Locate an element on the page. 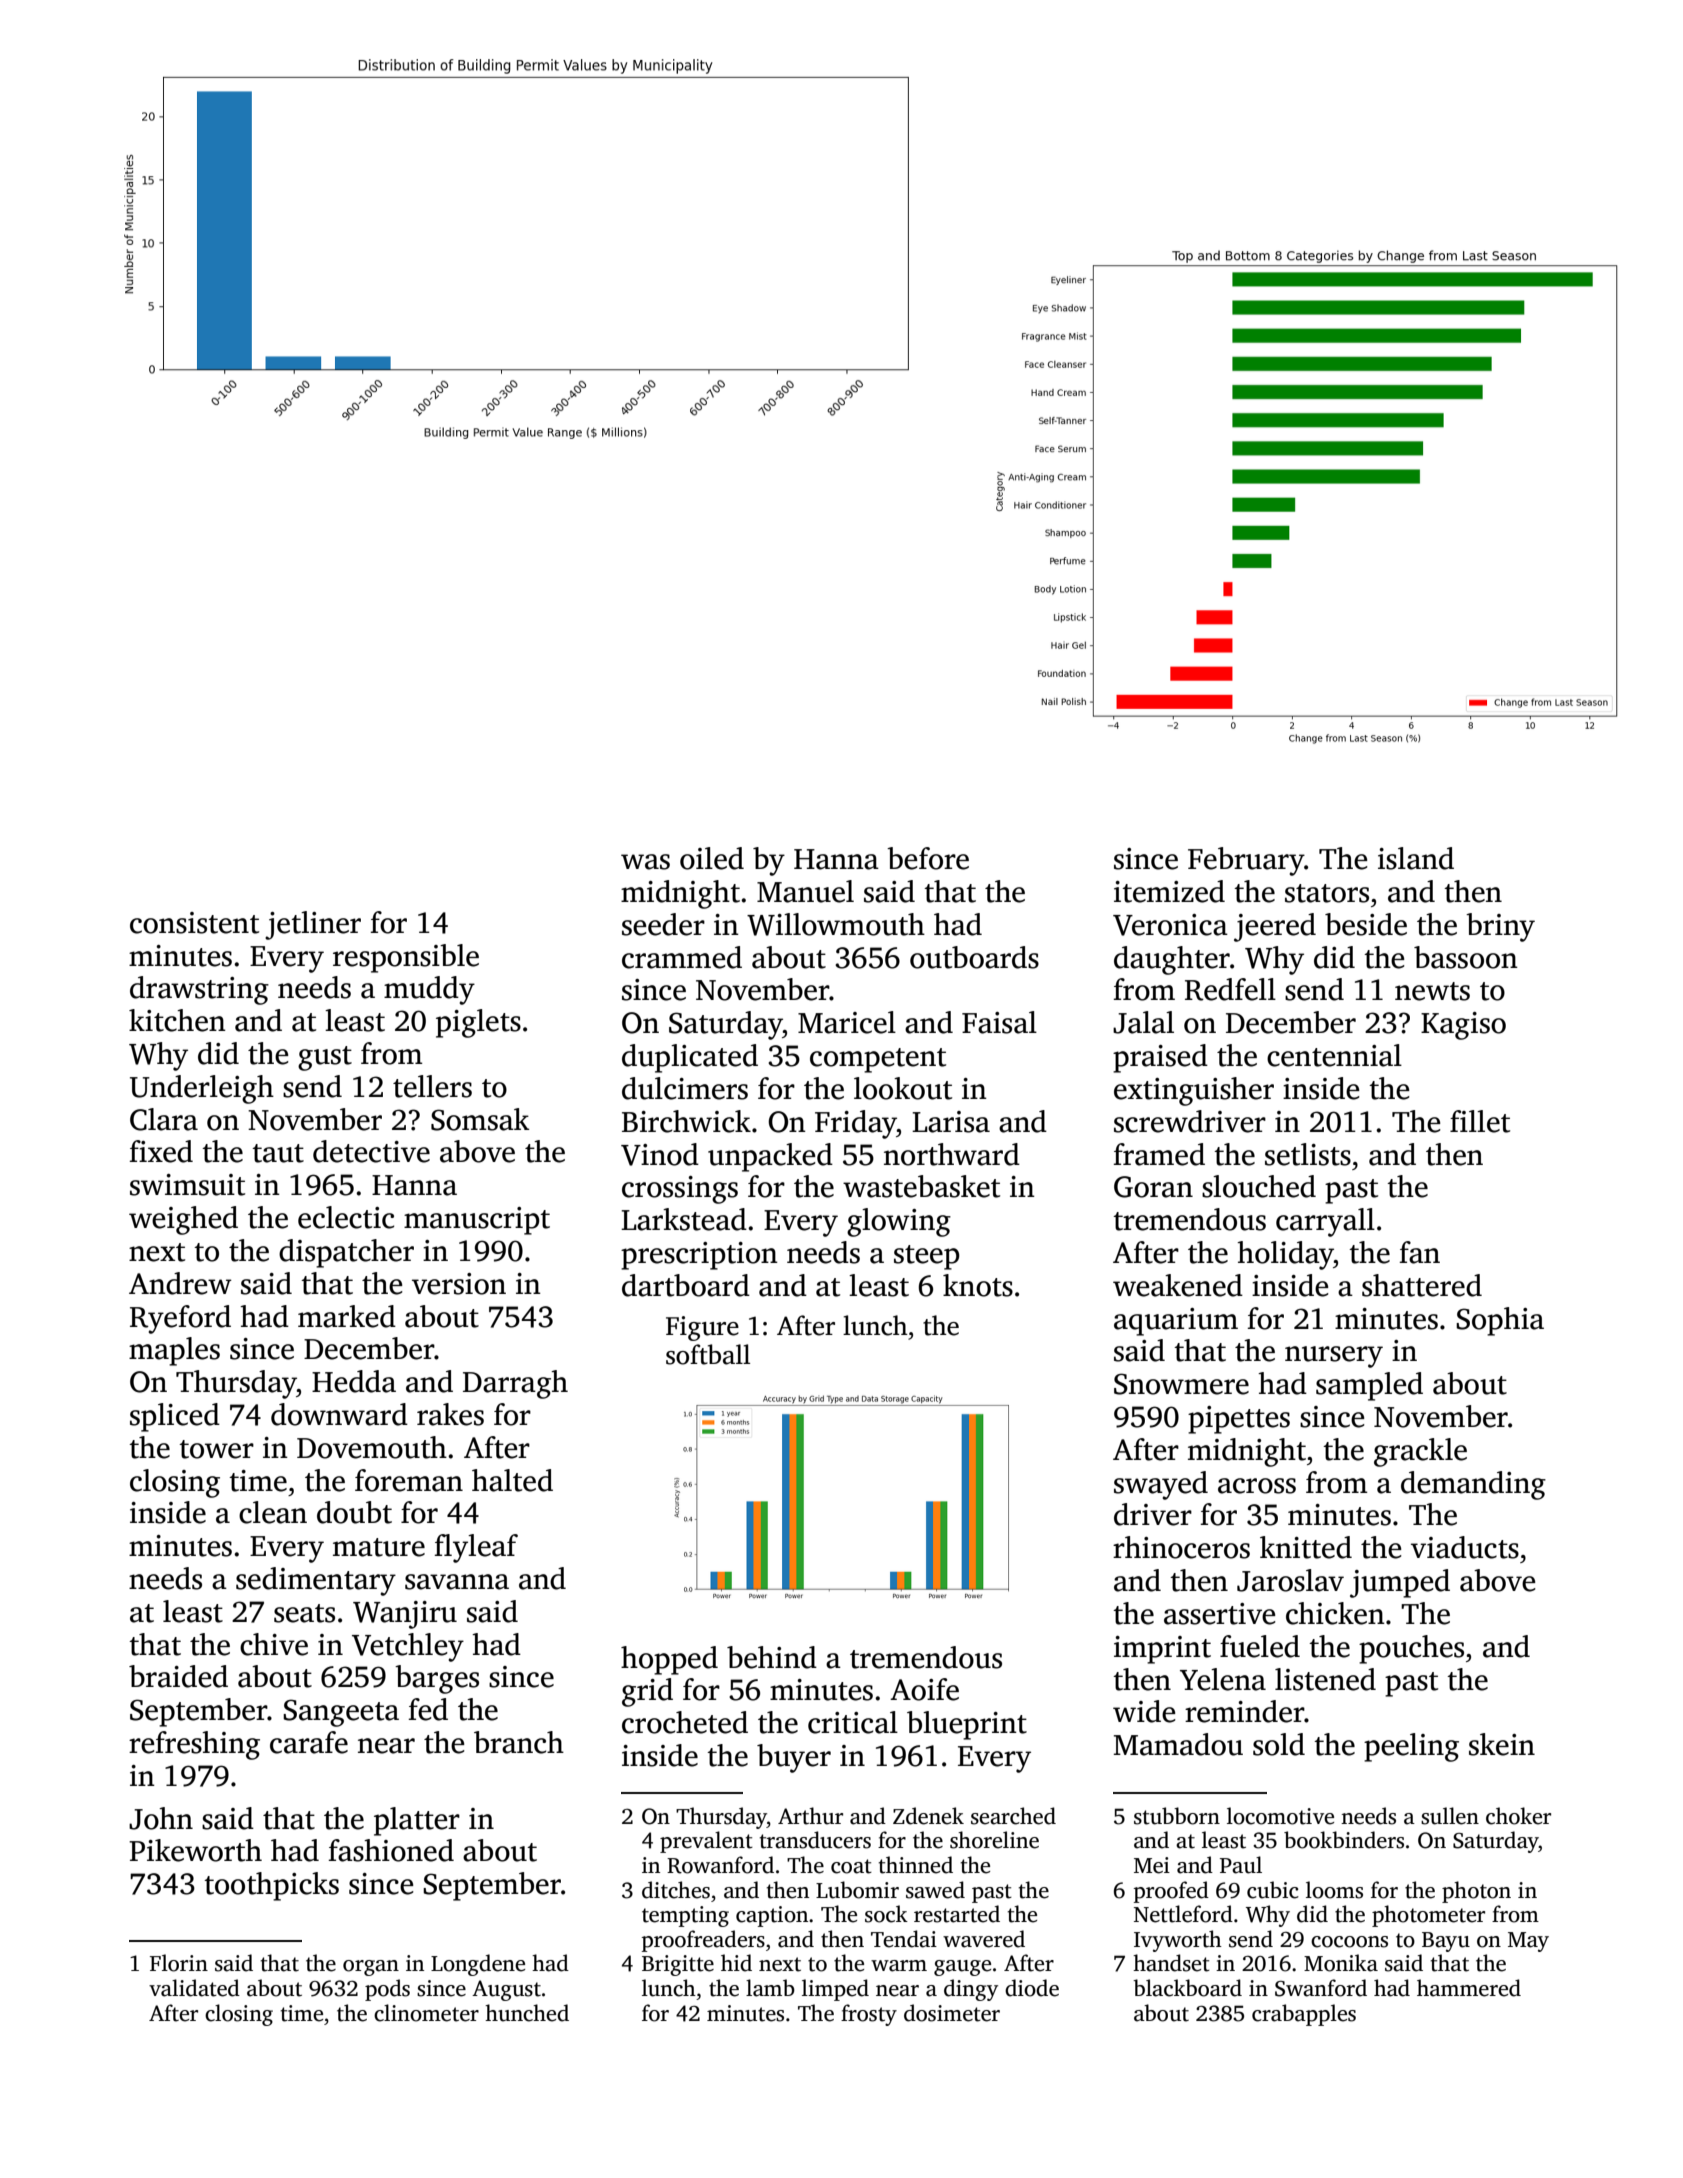 The width and height of the image is (1683, 2178). validated is located at coordinates (194, 1988).
